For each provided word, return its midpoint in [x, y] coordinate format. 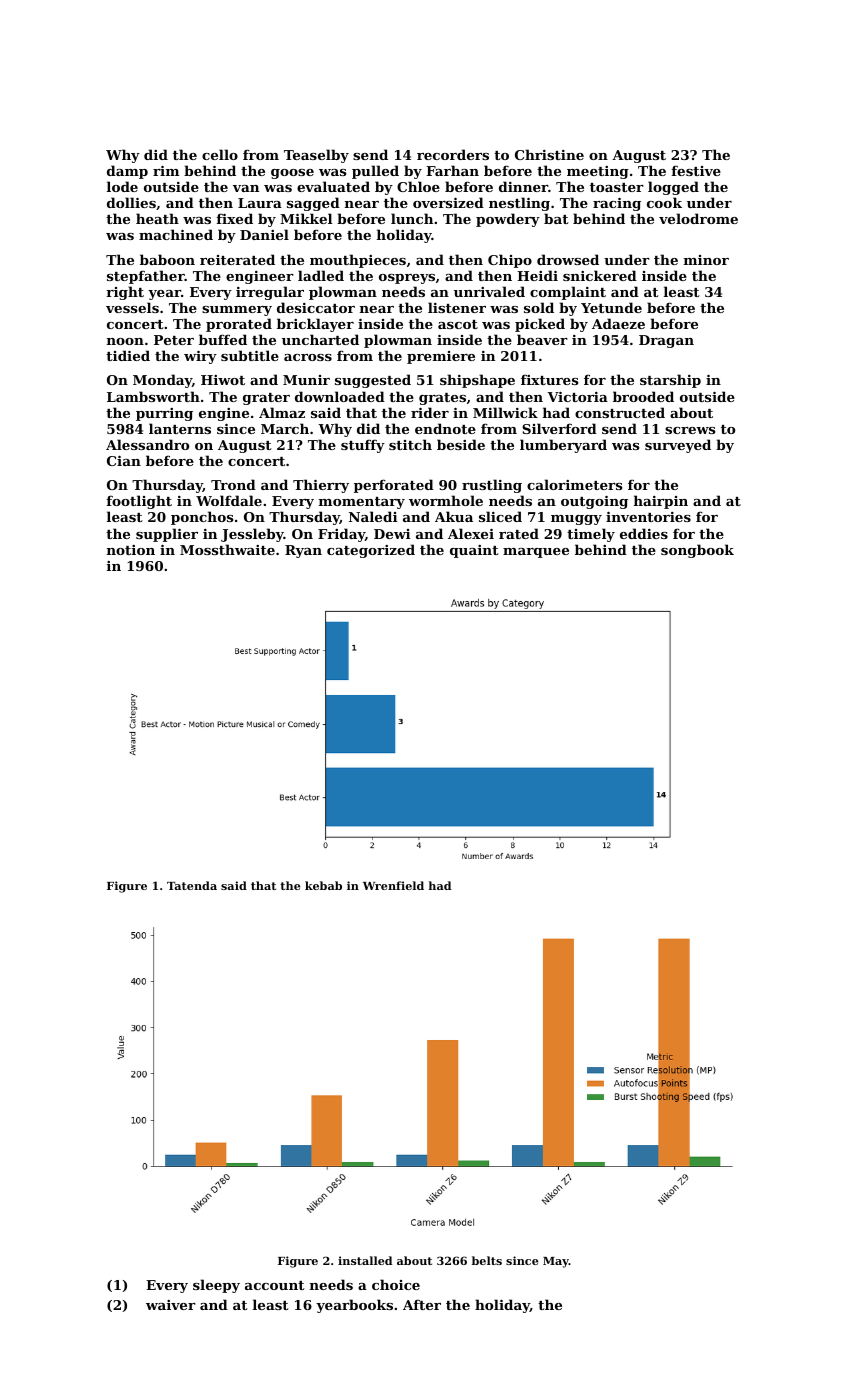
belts [487, 1260]
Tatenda [192, 885]
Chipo [510, 261]
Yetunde [611, 307]
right [125, 293]
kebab [323, 885]
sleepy [216, 1286]
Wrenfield [393, 885]
